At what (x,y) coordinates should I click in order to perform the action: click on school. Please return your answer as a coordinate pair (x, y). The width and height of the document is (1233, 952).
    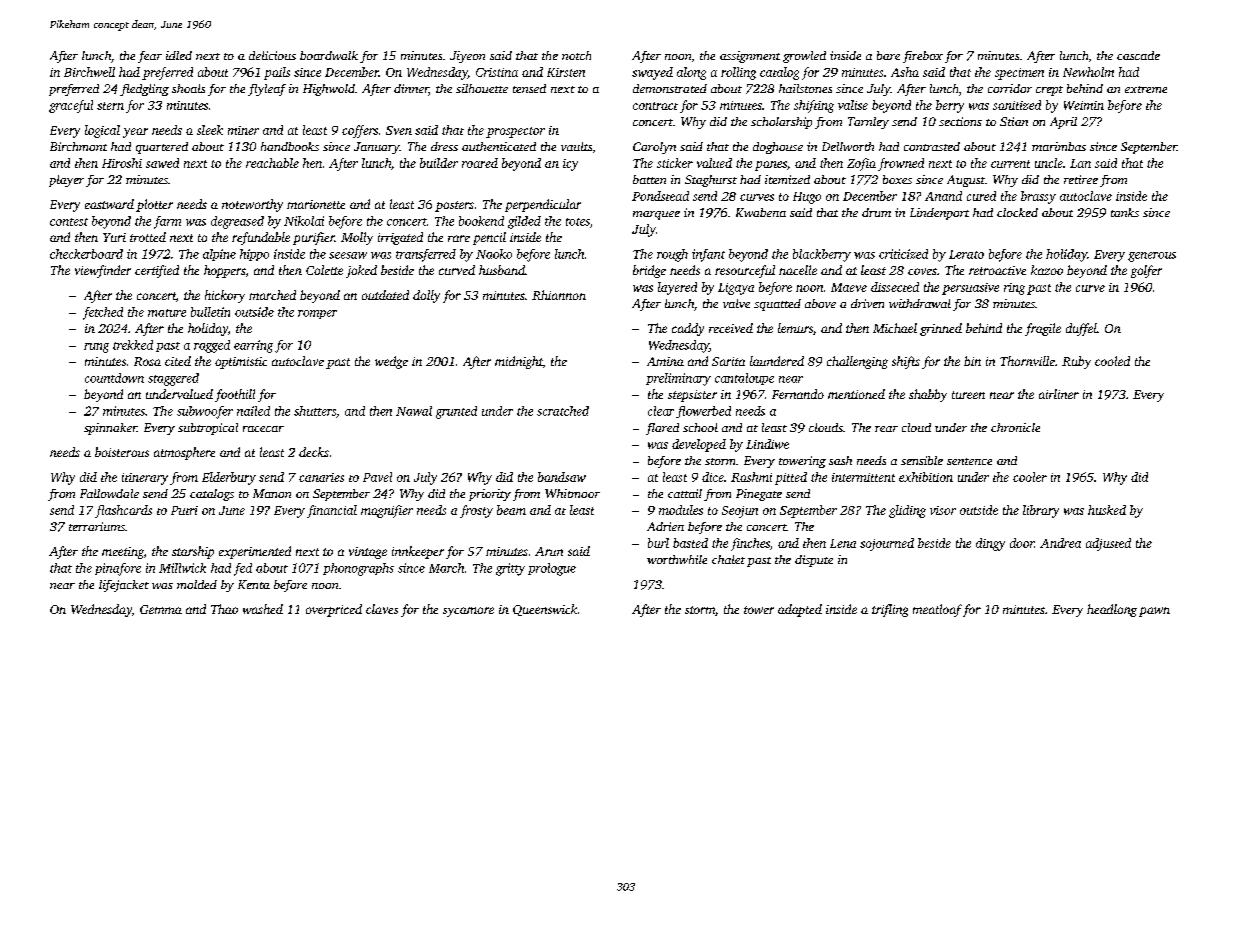
    Looking at the image, I should click on (700, 427).
